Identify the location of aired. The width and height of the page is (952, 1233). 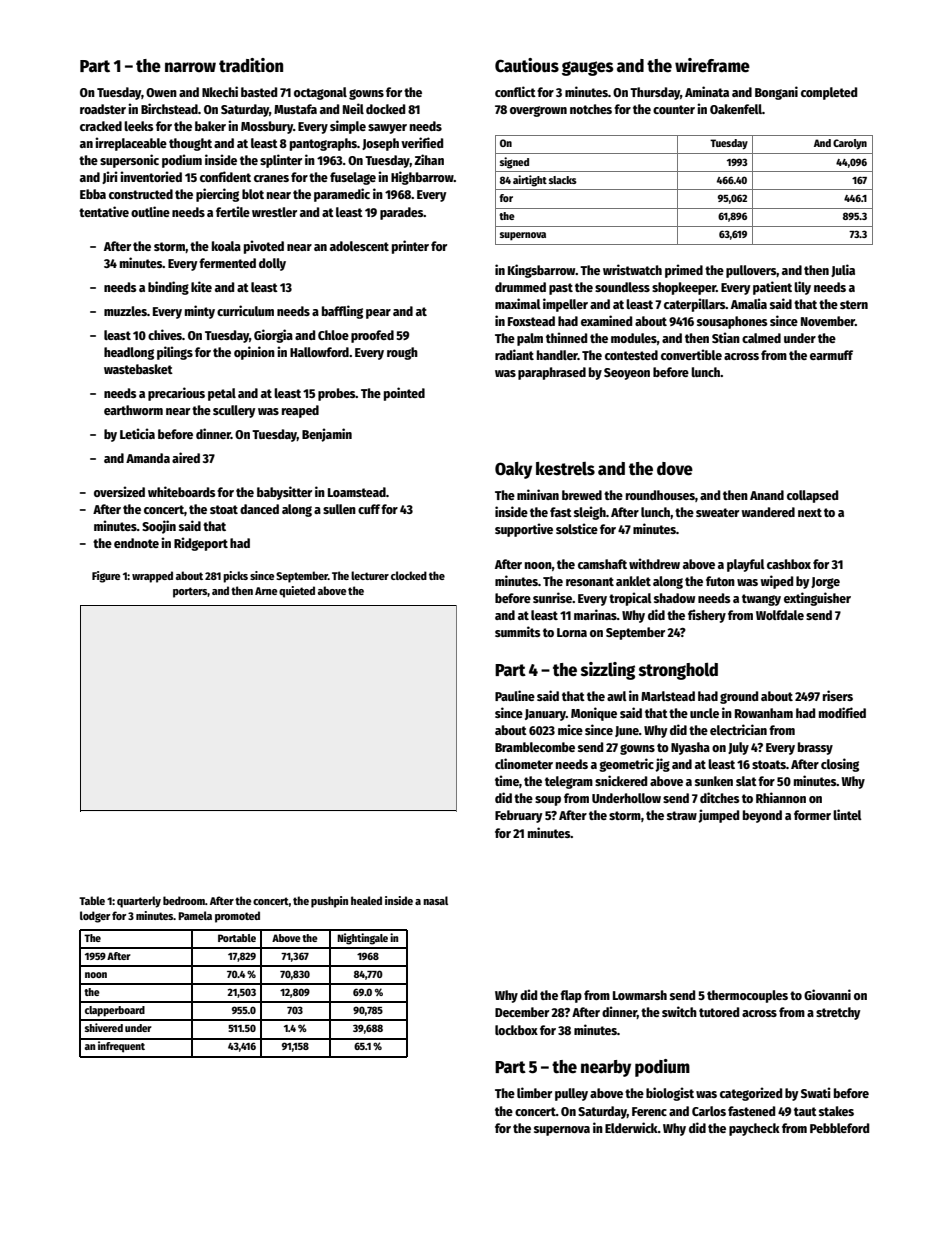
(186, 457).
